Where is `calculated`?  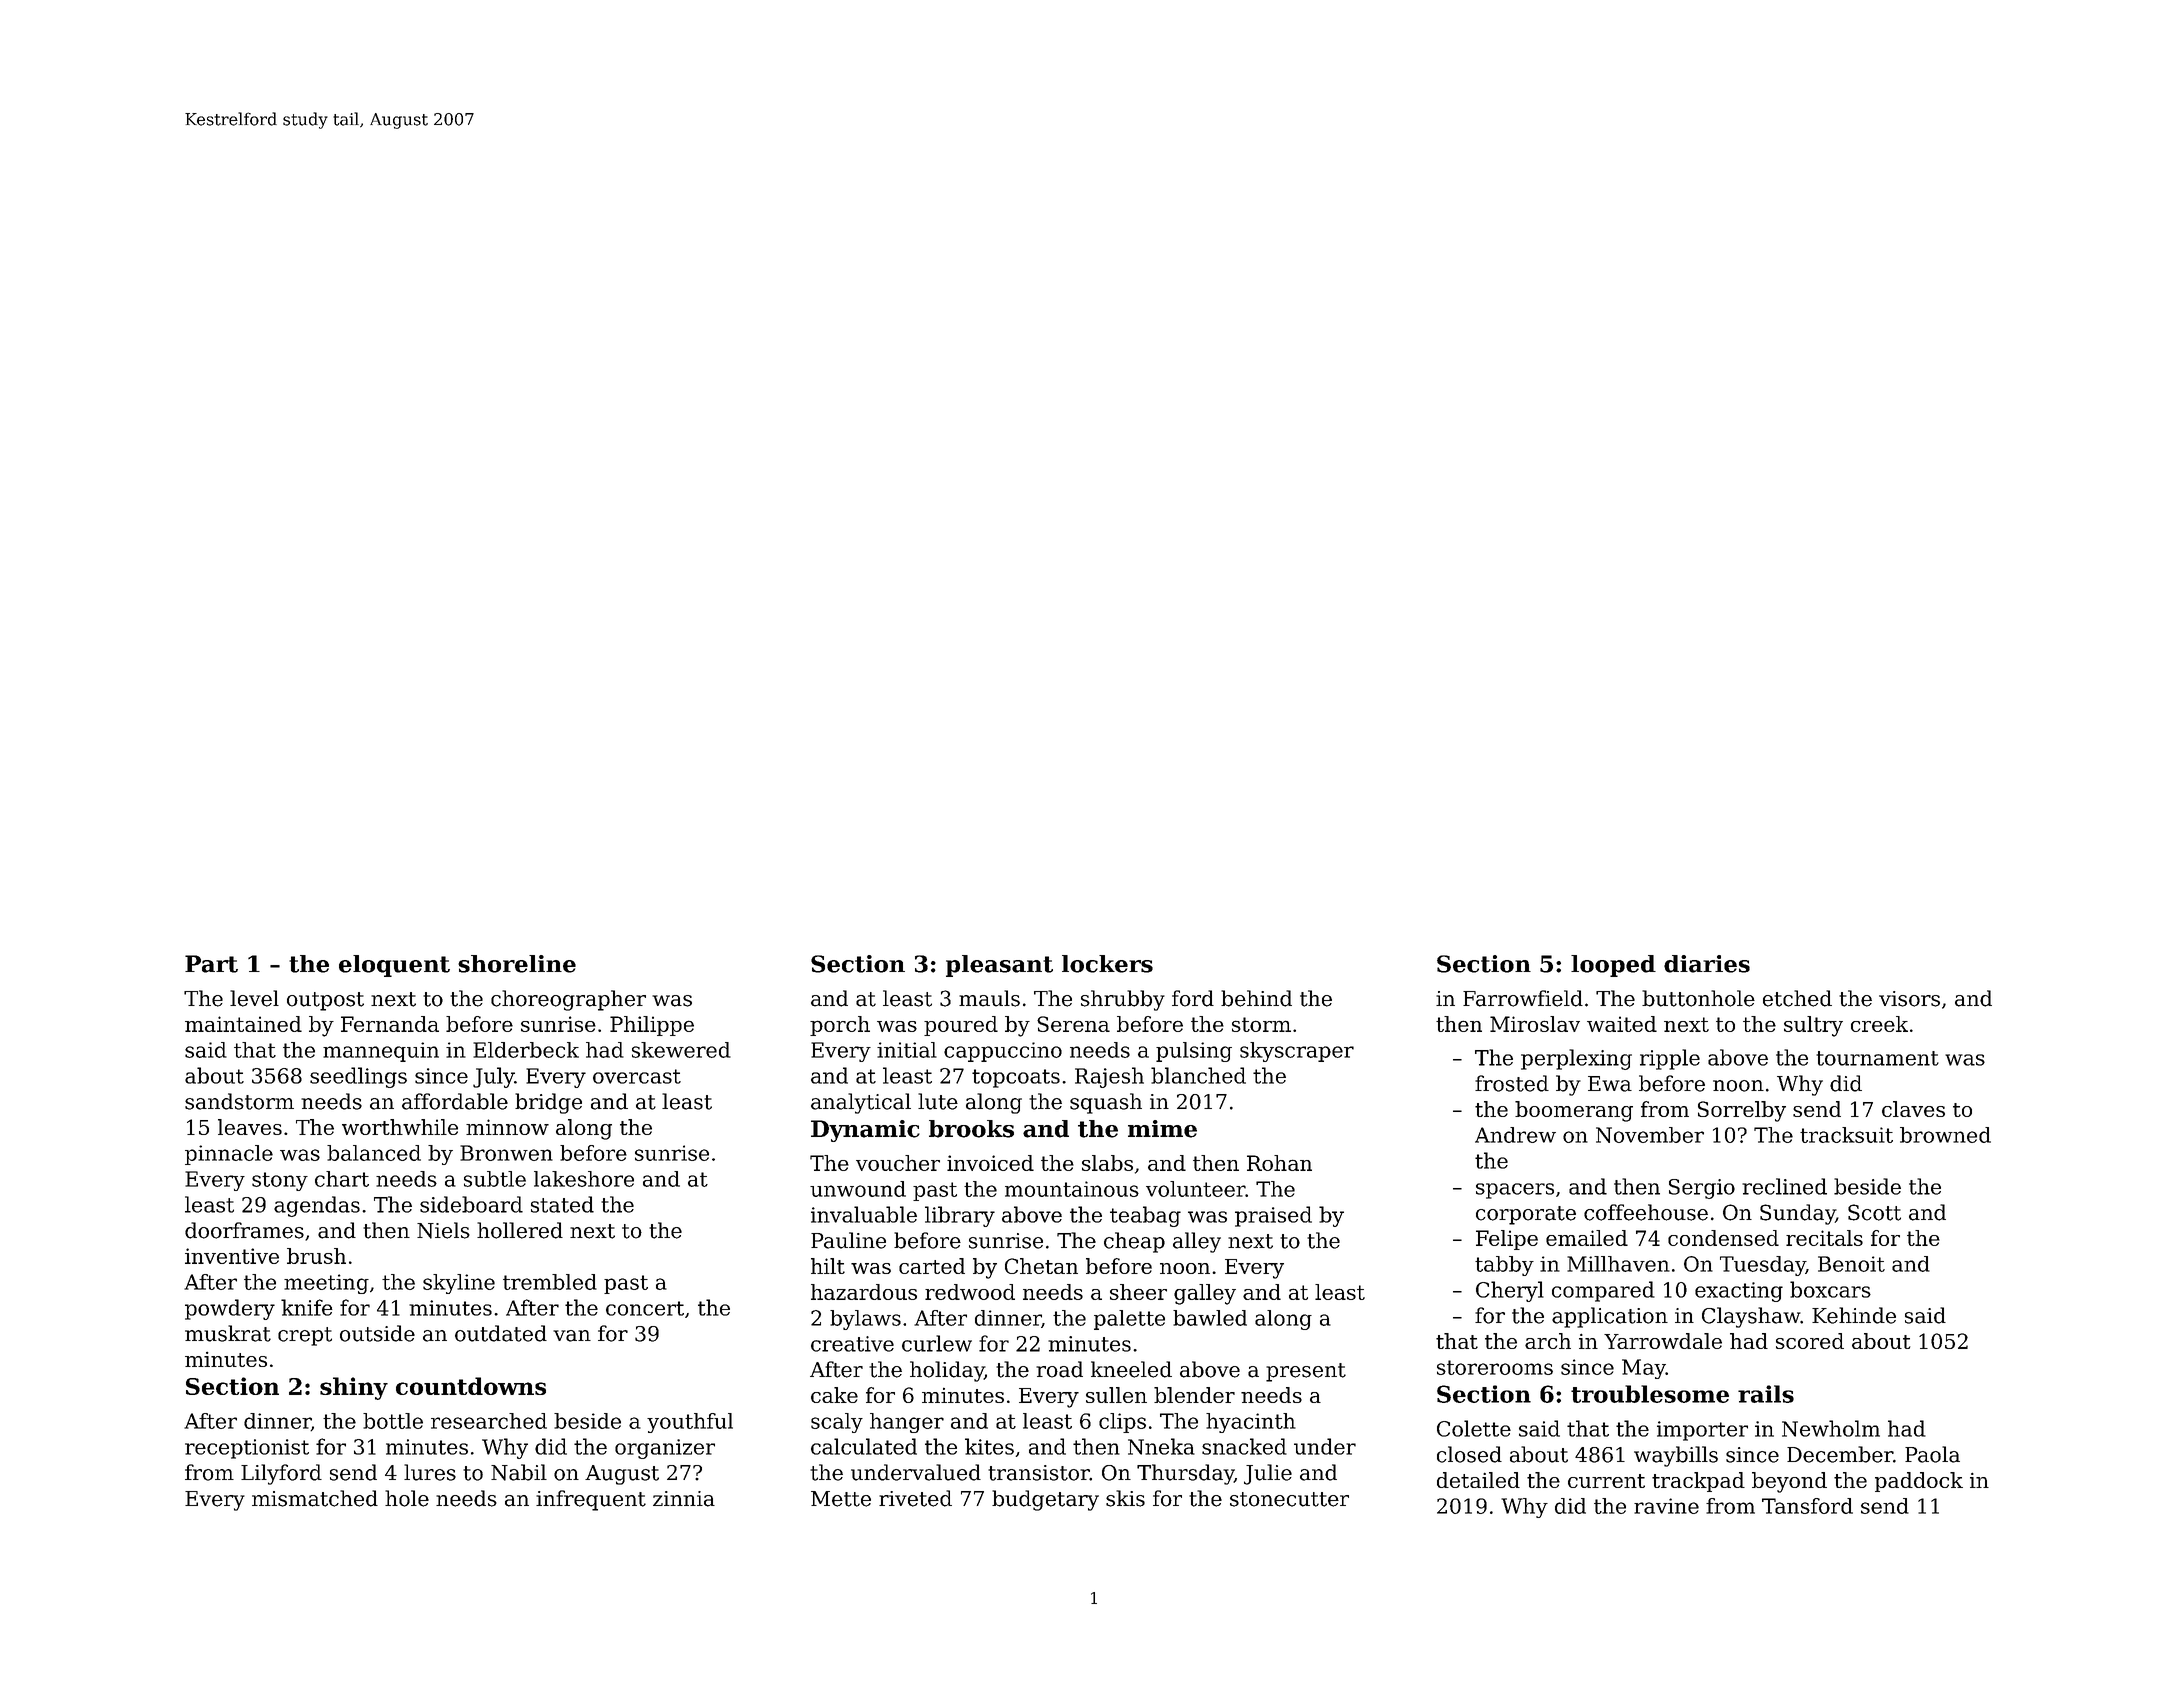 calculated is located at coordinates (864, 1446).
